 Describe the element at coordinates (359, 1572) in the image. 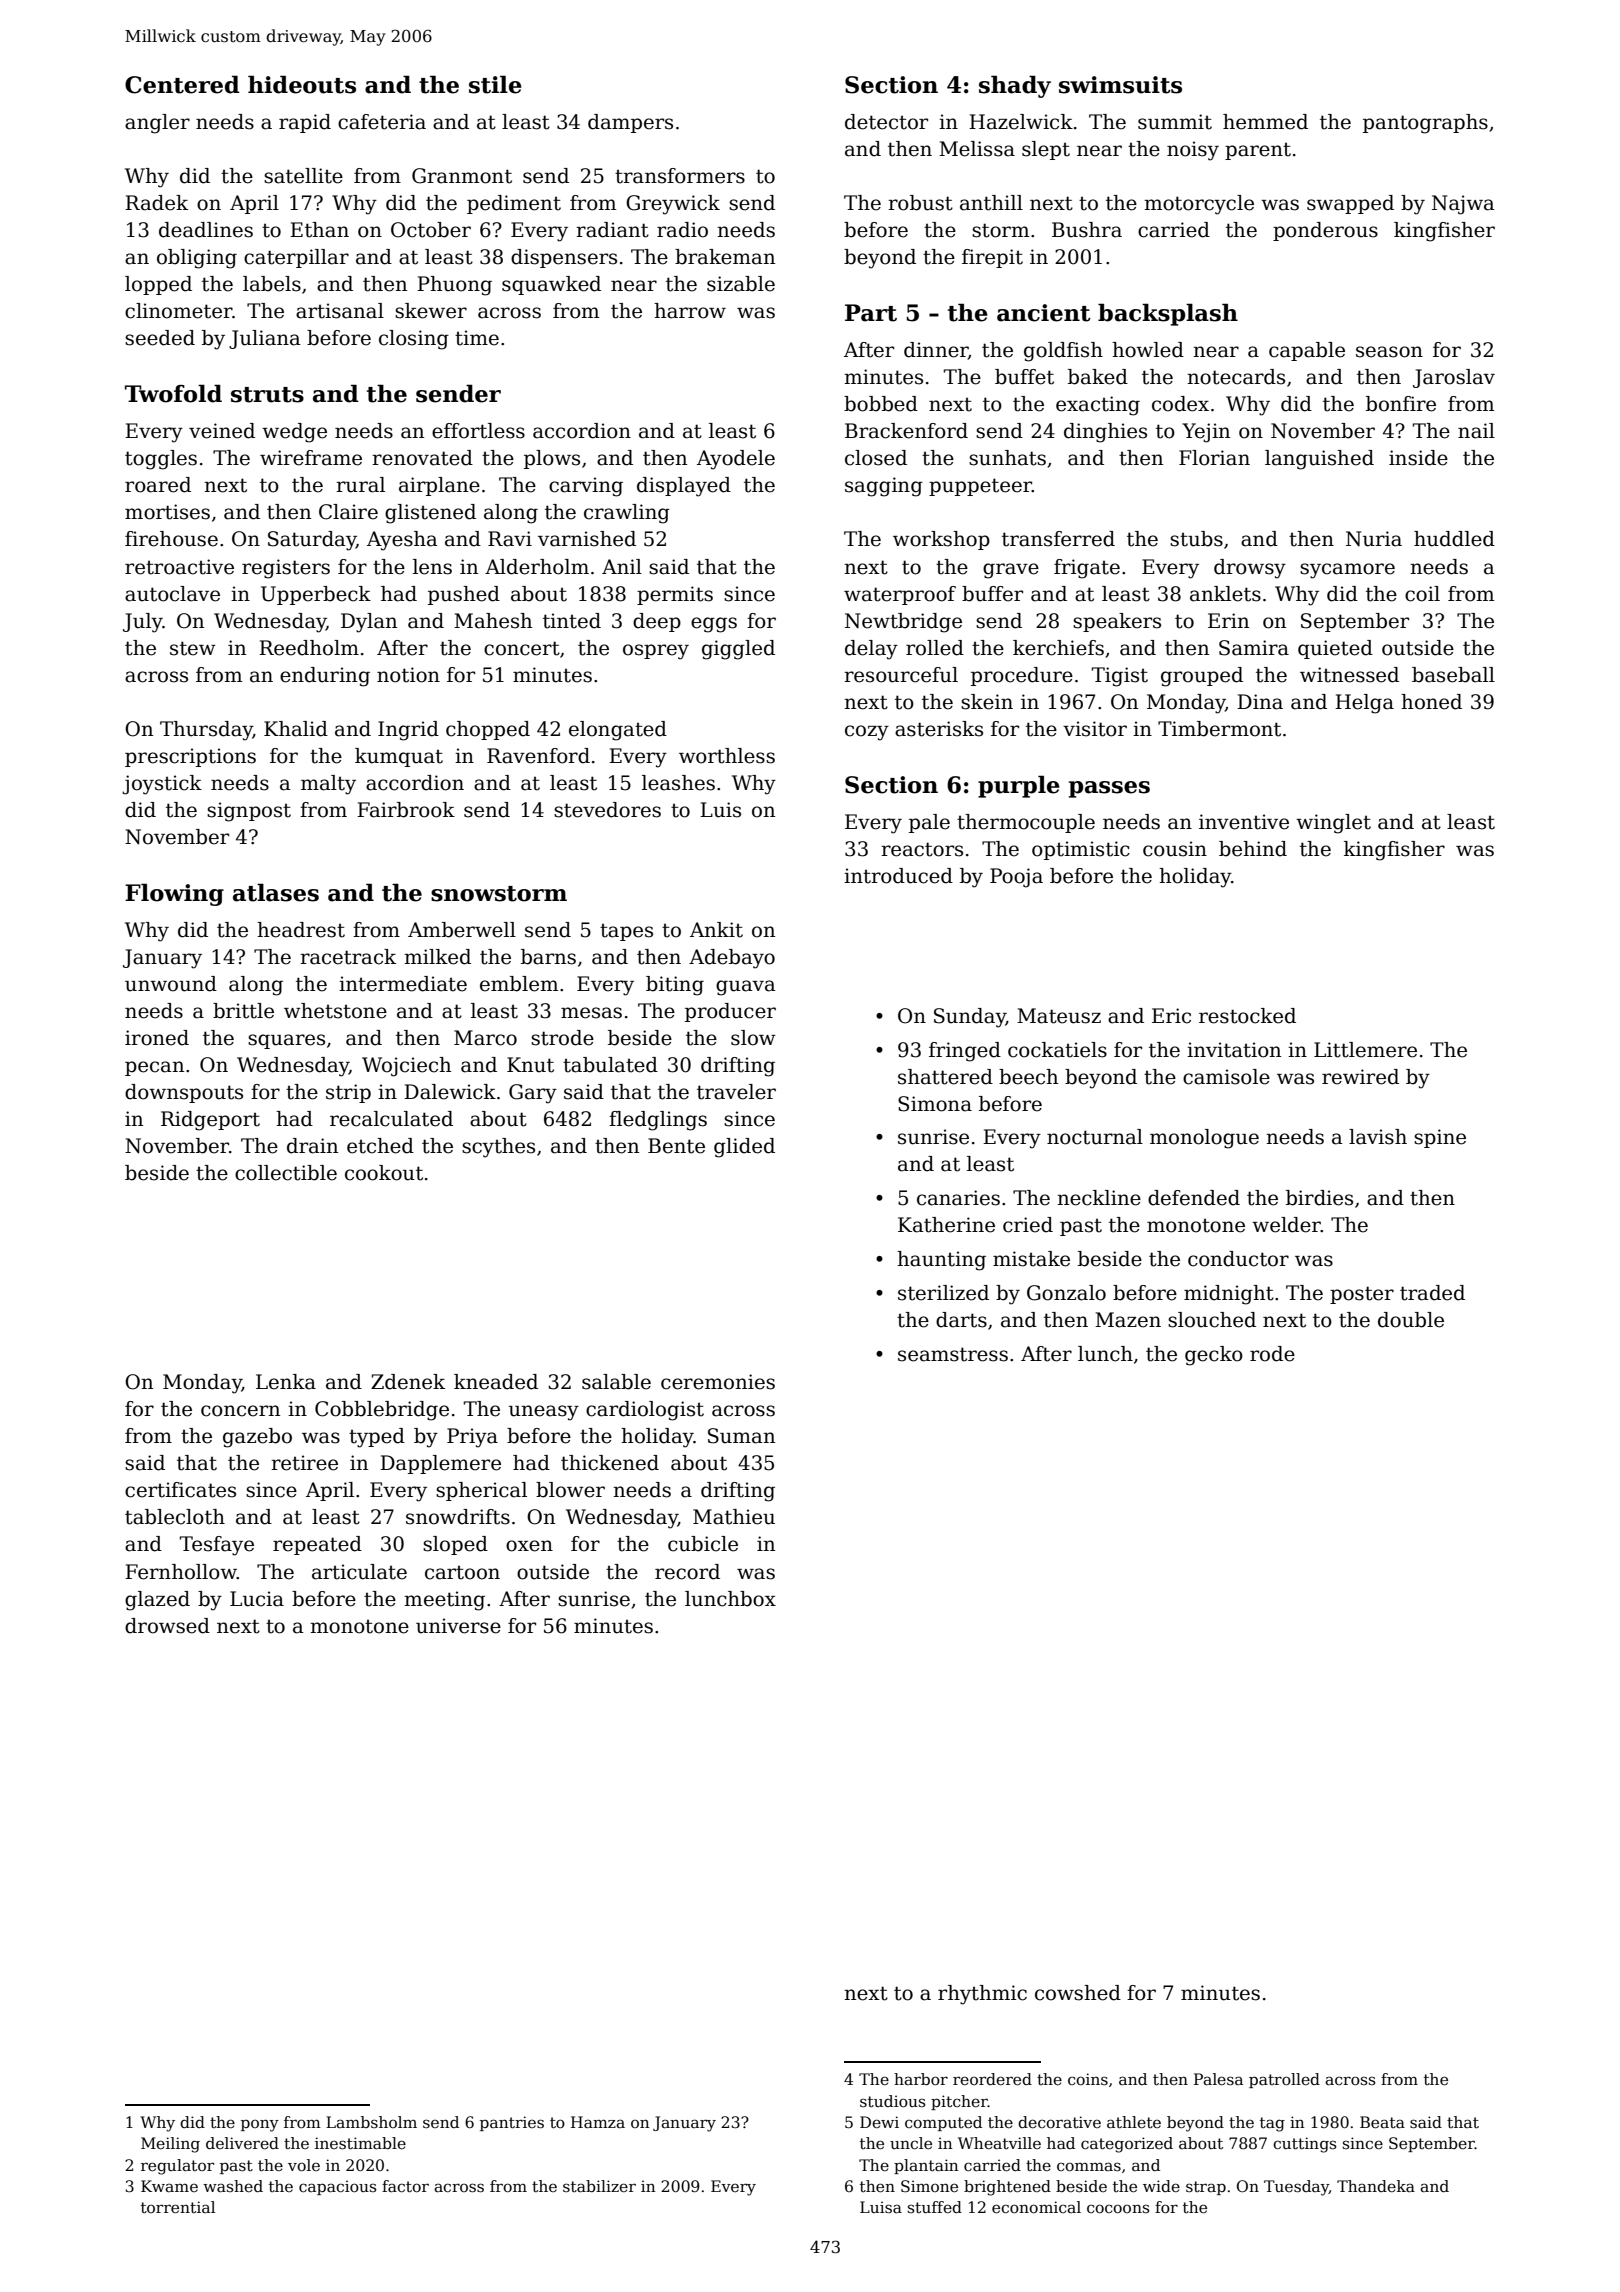

I see `articulate` at that location.
